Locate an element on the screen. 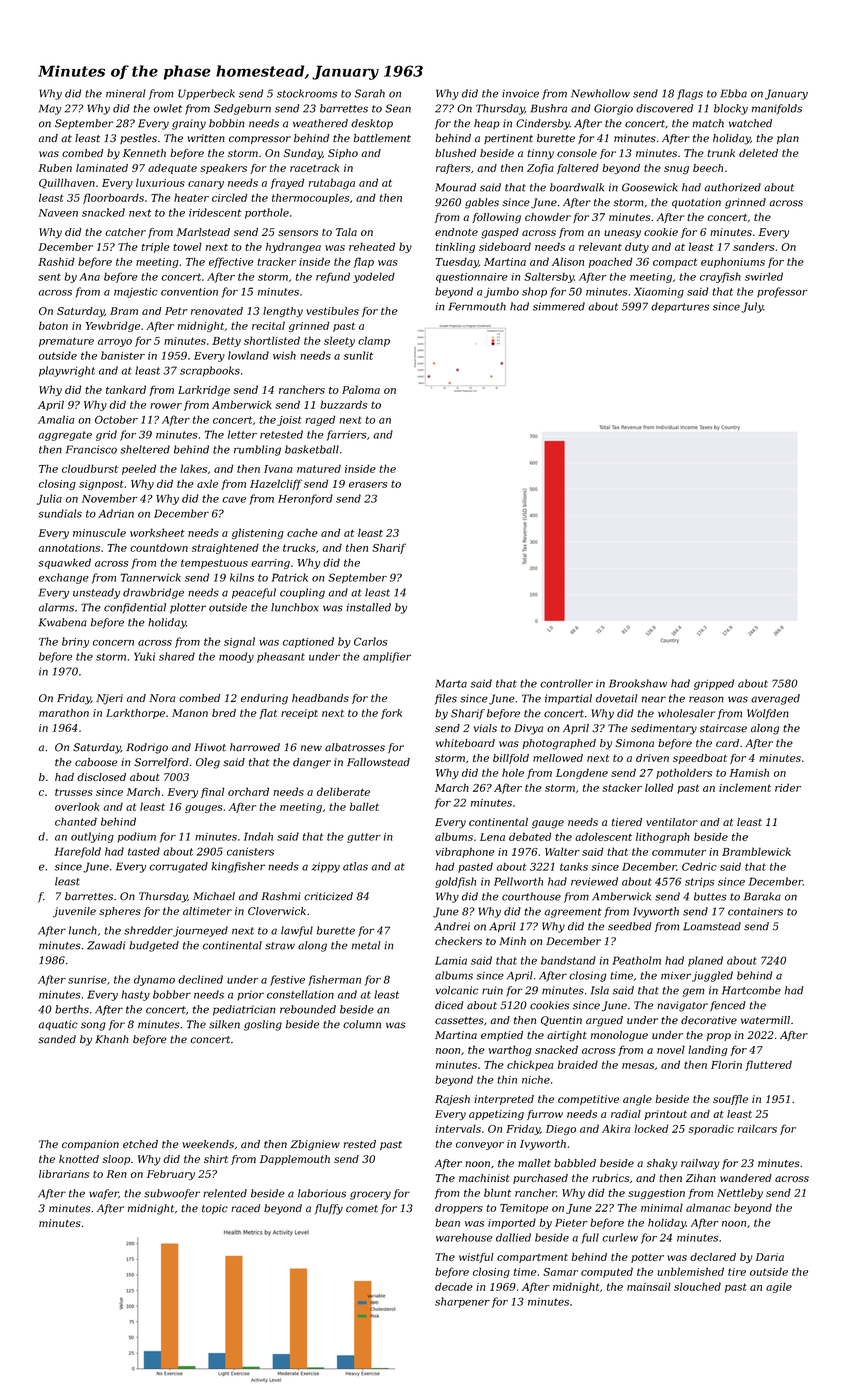 The width and height of the screenshot is (849, 1400). sharpener is located at coordinates (462, 1302).
